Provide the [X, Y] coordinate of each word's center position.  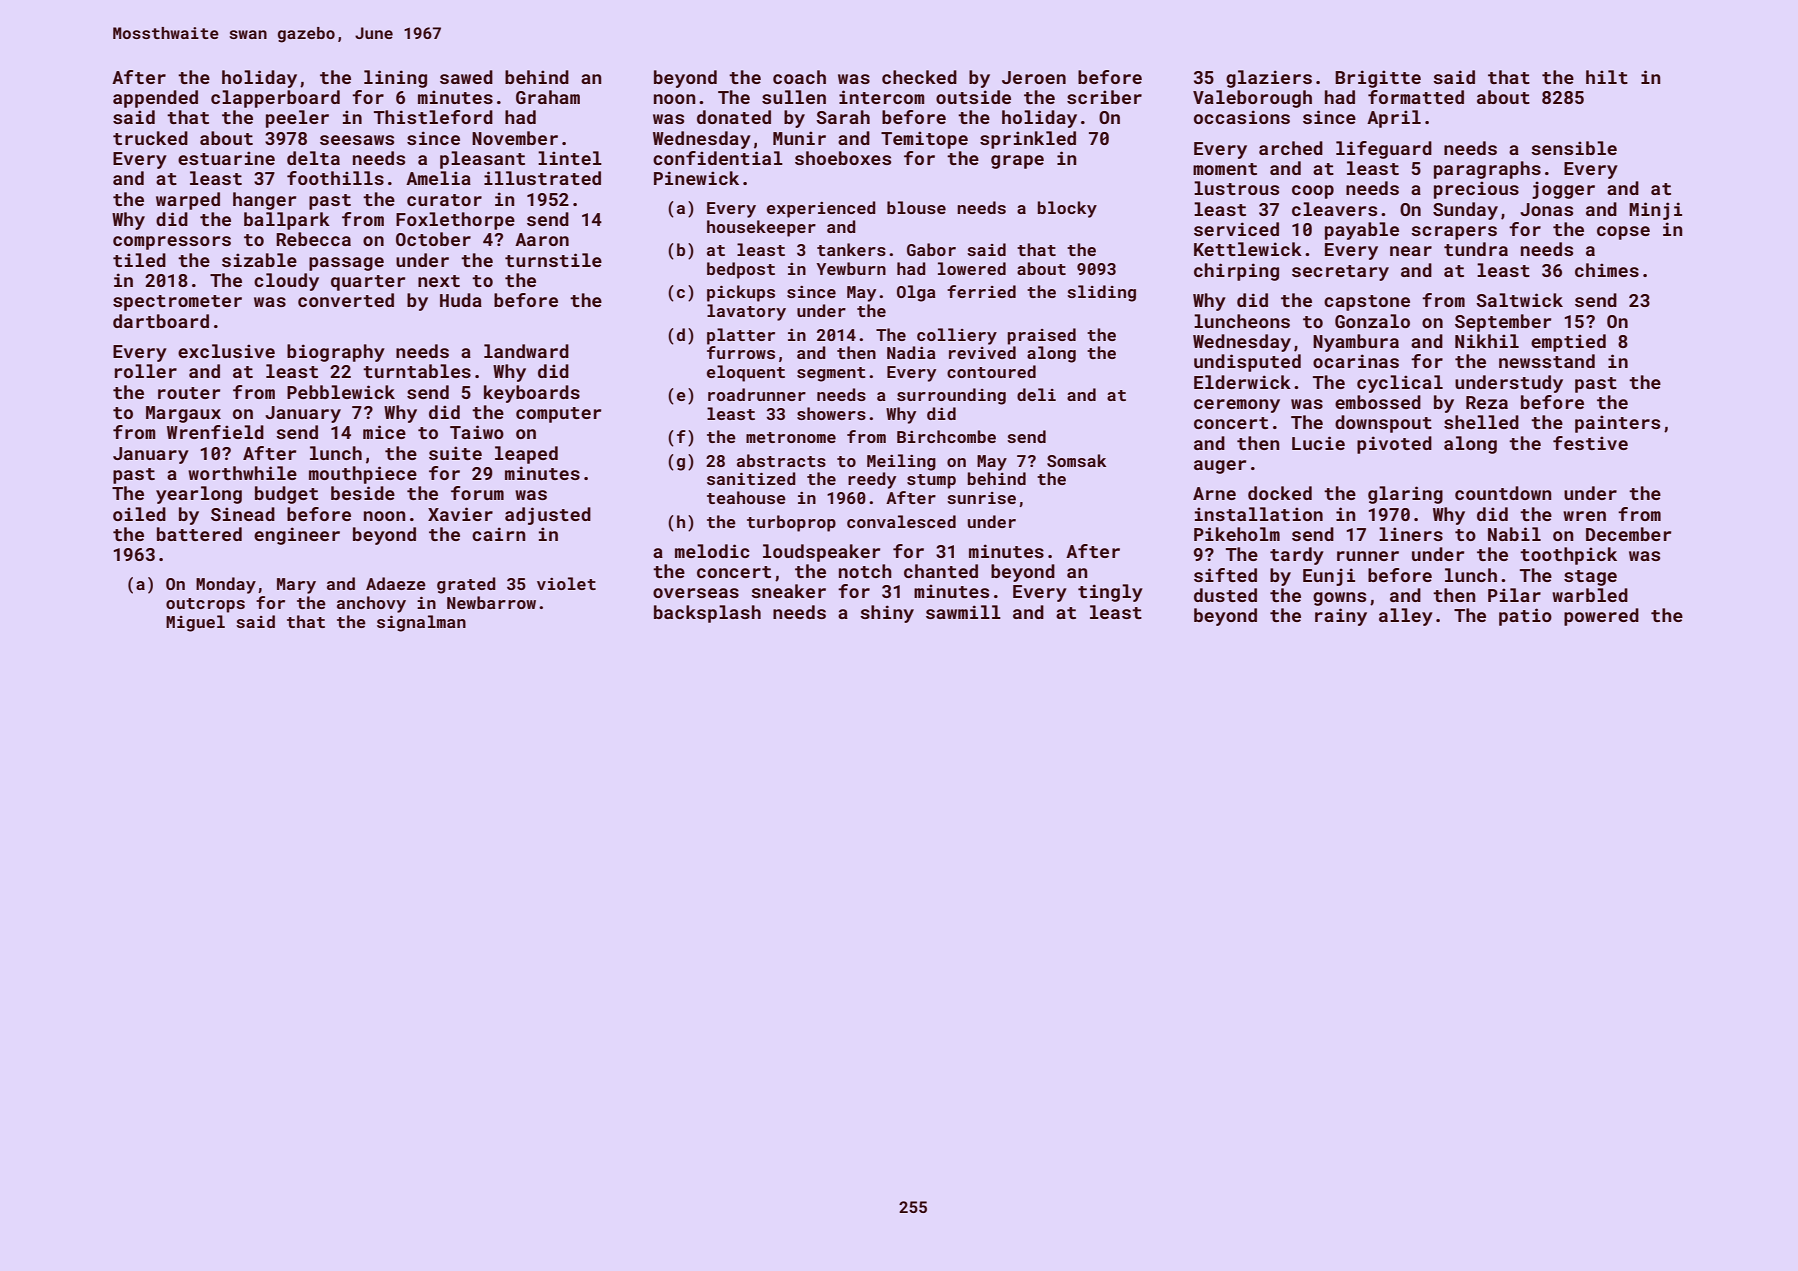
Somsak [1076, 460]
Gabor [931, 249]
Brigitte [1378, 79]
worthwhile [242, 473]
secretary [1340, 273]
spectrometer [177, 303]
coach [799, 77]
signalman [421, 623]
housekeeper [761, 228]
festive [1590, 443]
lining [395, 79]
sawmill [963, 612]
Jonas [1546, 209]
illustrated [542, 178]
